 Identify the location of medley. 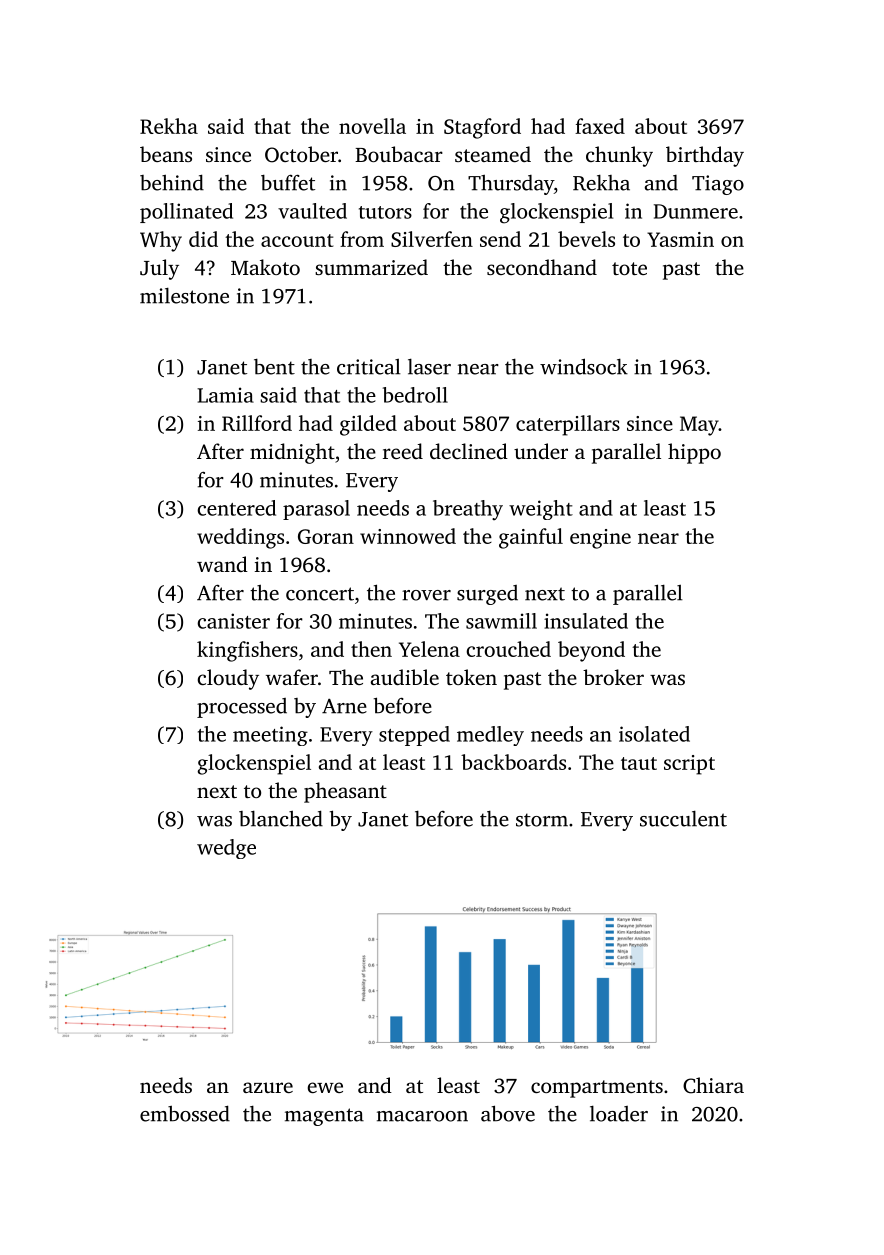
(490, 736).
